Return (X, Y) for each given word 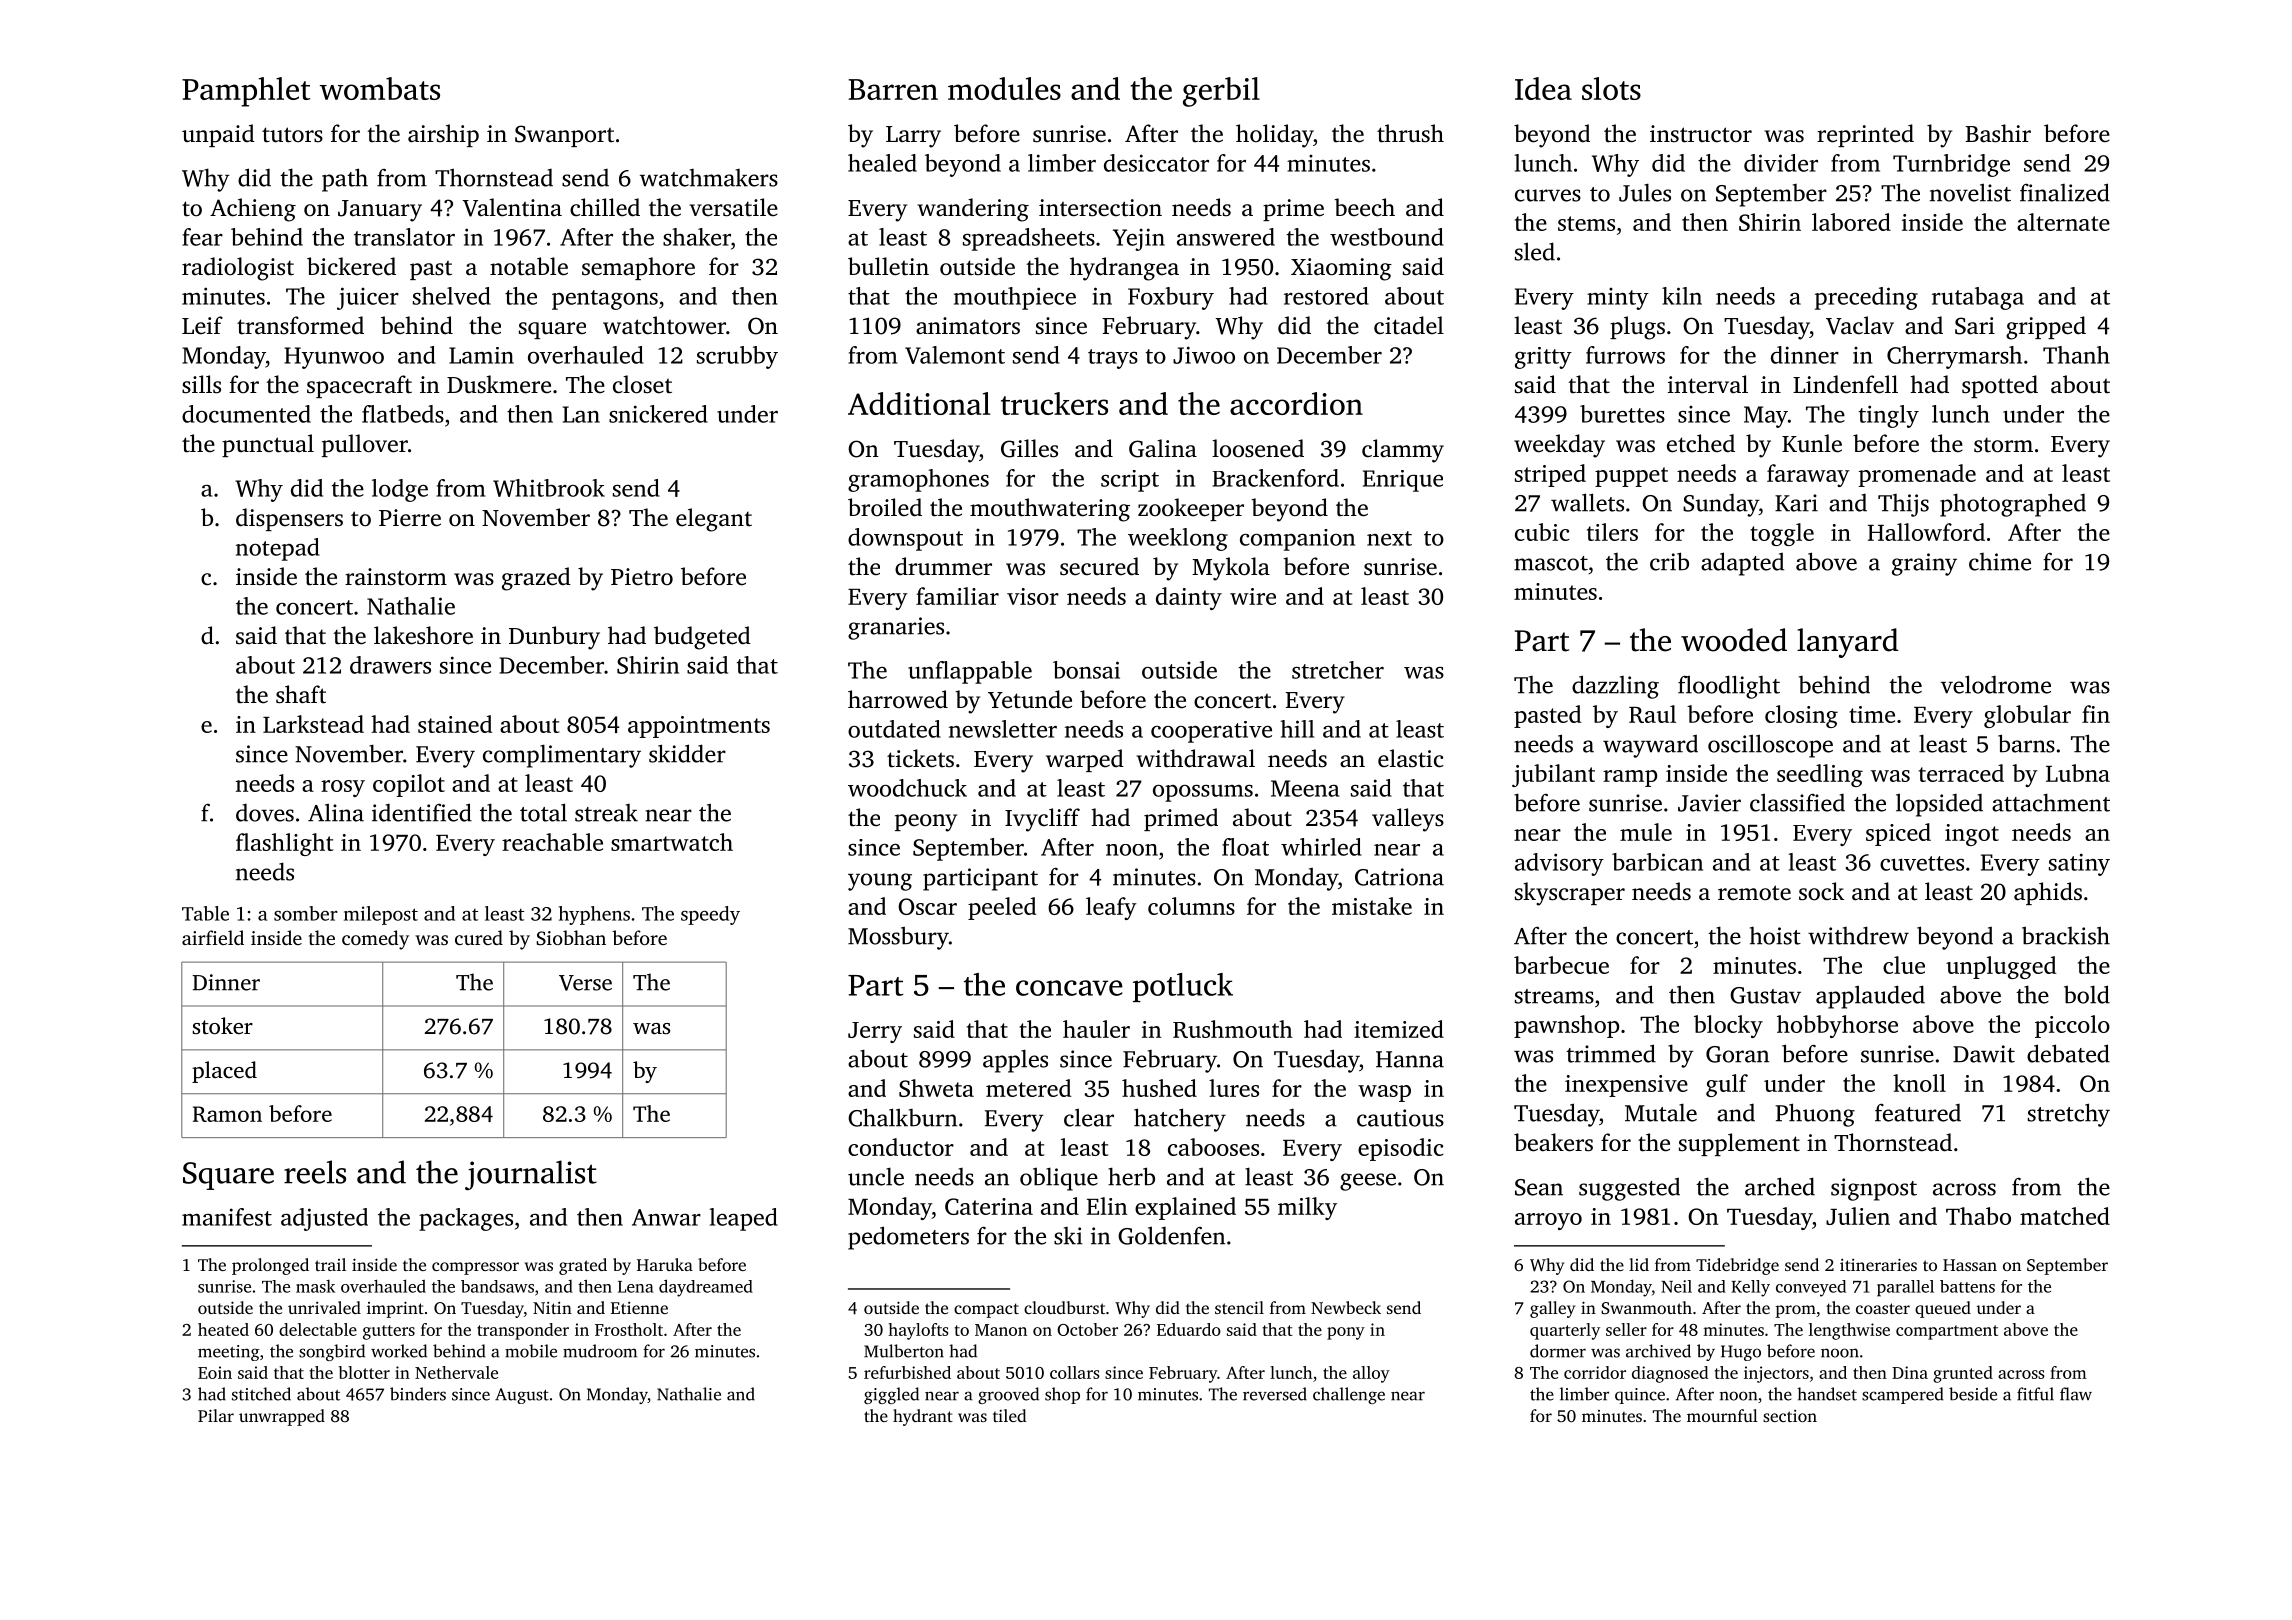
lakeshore (423, 635)
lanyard (1848, 643)
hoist (1775, 936)
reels (315, 1172)
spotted (2000, 386)
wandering (973, 210)
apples (1015, 1061)
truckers (1054, 403)
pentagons (605, 300)
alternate (2063, 222)
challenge (1349, 1395)
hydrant (923, 1417)
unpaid (218, 135)
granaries (896, 628)
